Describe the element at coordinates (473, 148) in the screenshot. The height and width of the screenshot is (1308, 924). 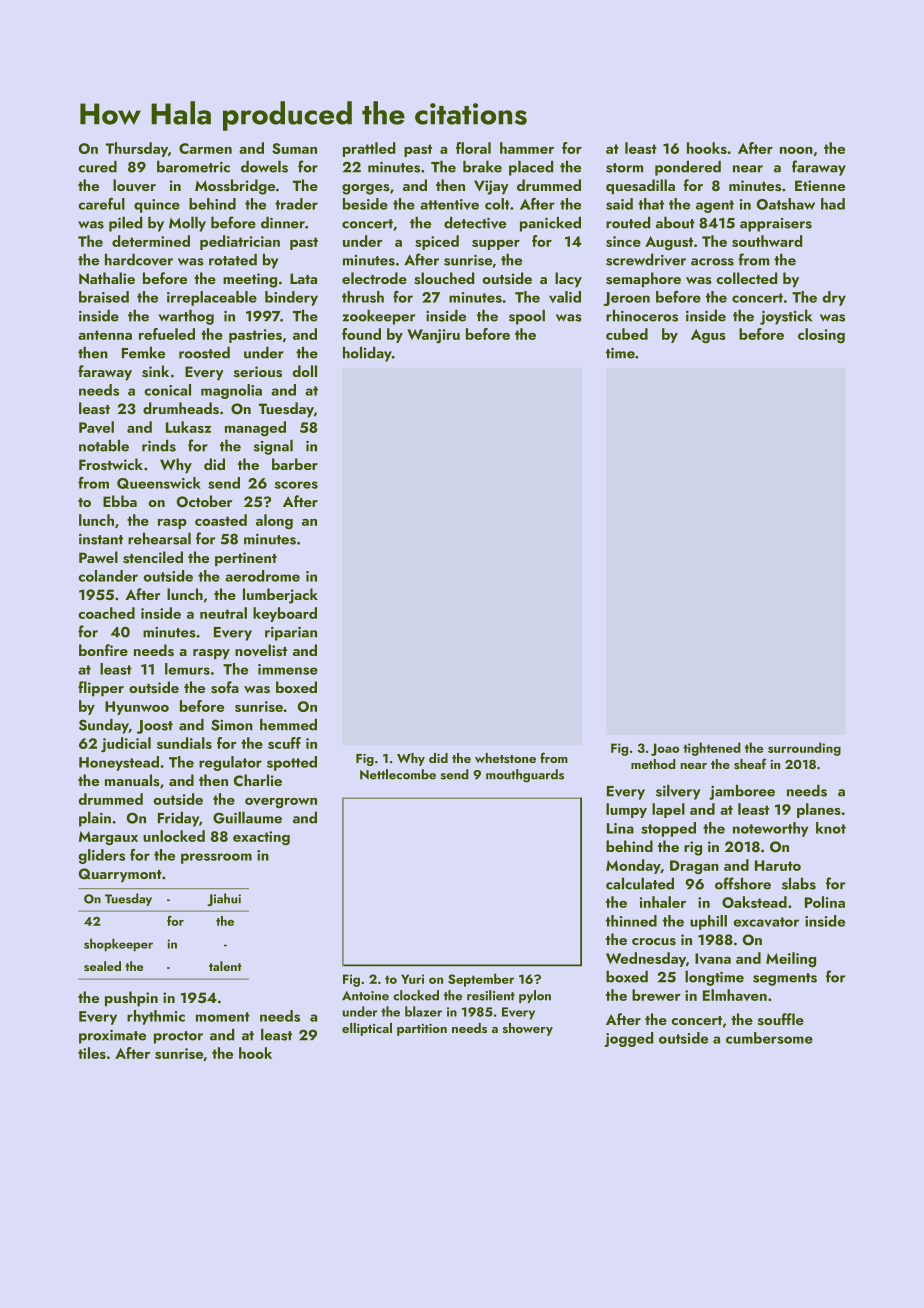
I see `floral` at that location.
